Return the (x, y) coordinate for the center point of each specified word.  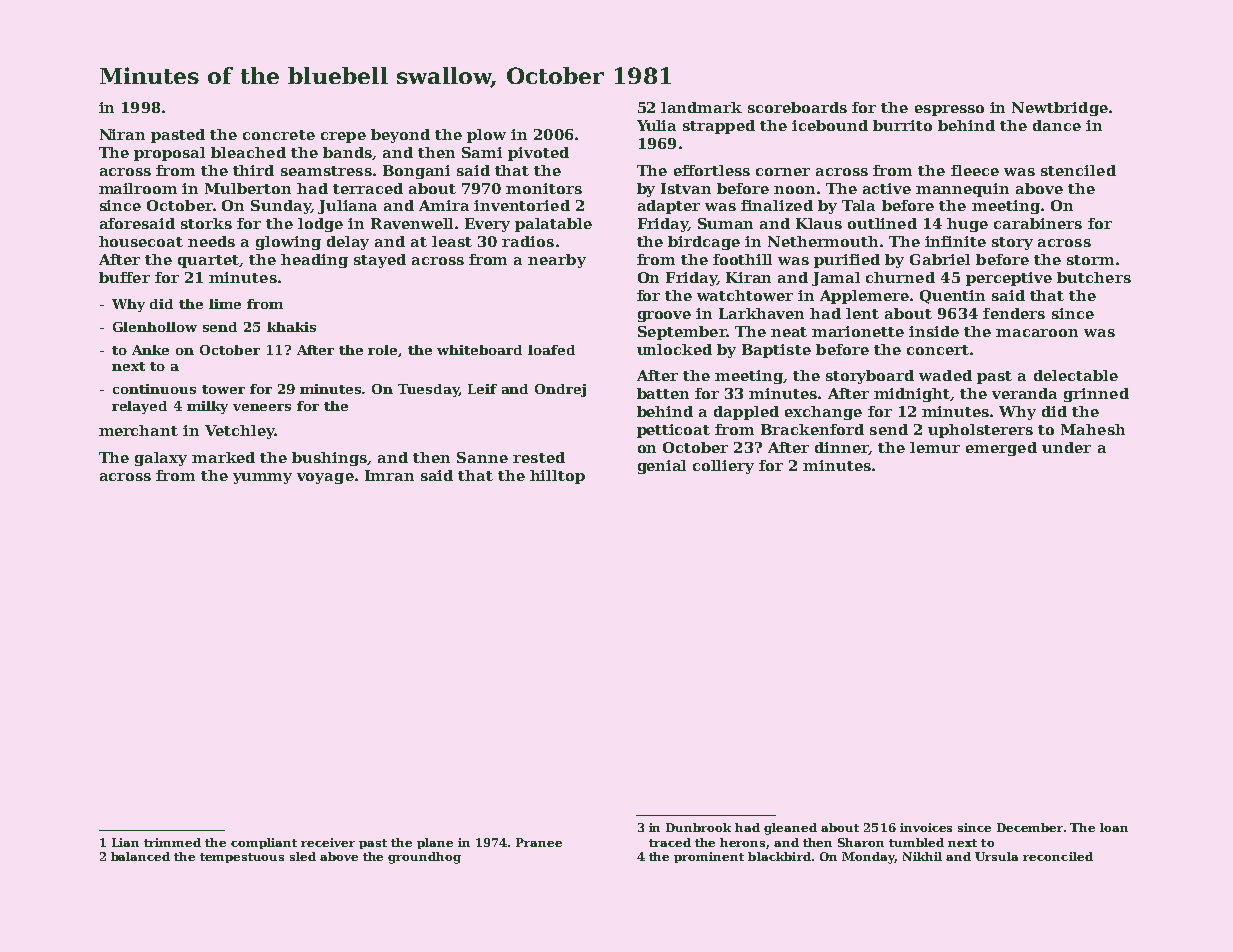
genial (662, 467)
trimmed (172, 842)
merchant (138, 430)
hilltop (557, 477)
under (1066, 447)
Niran (122, 134)
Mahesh (1093, 429)
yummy (262, 478)
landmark (701, 107)
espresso (949, 110)
